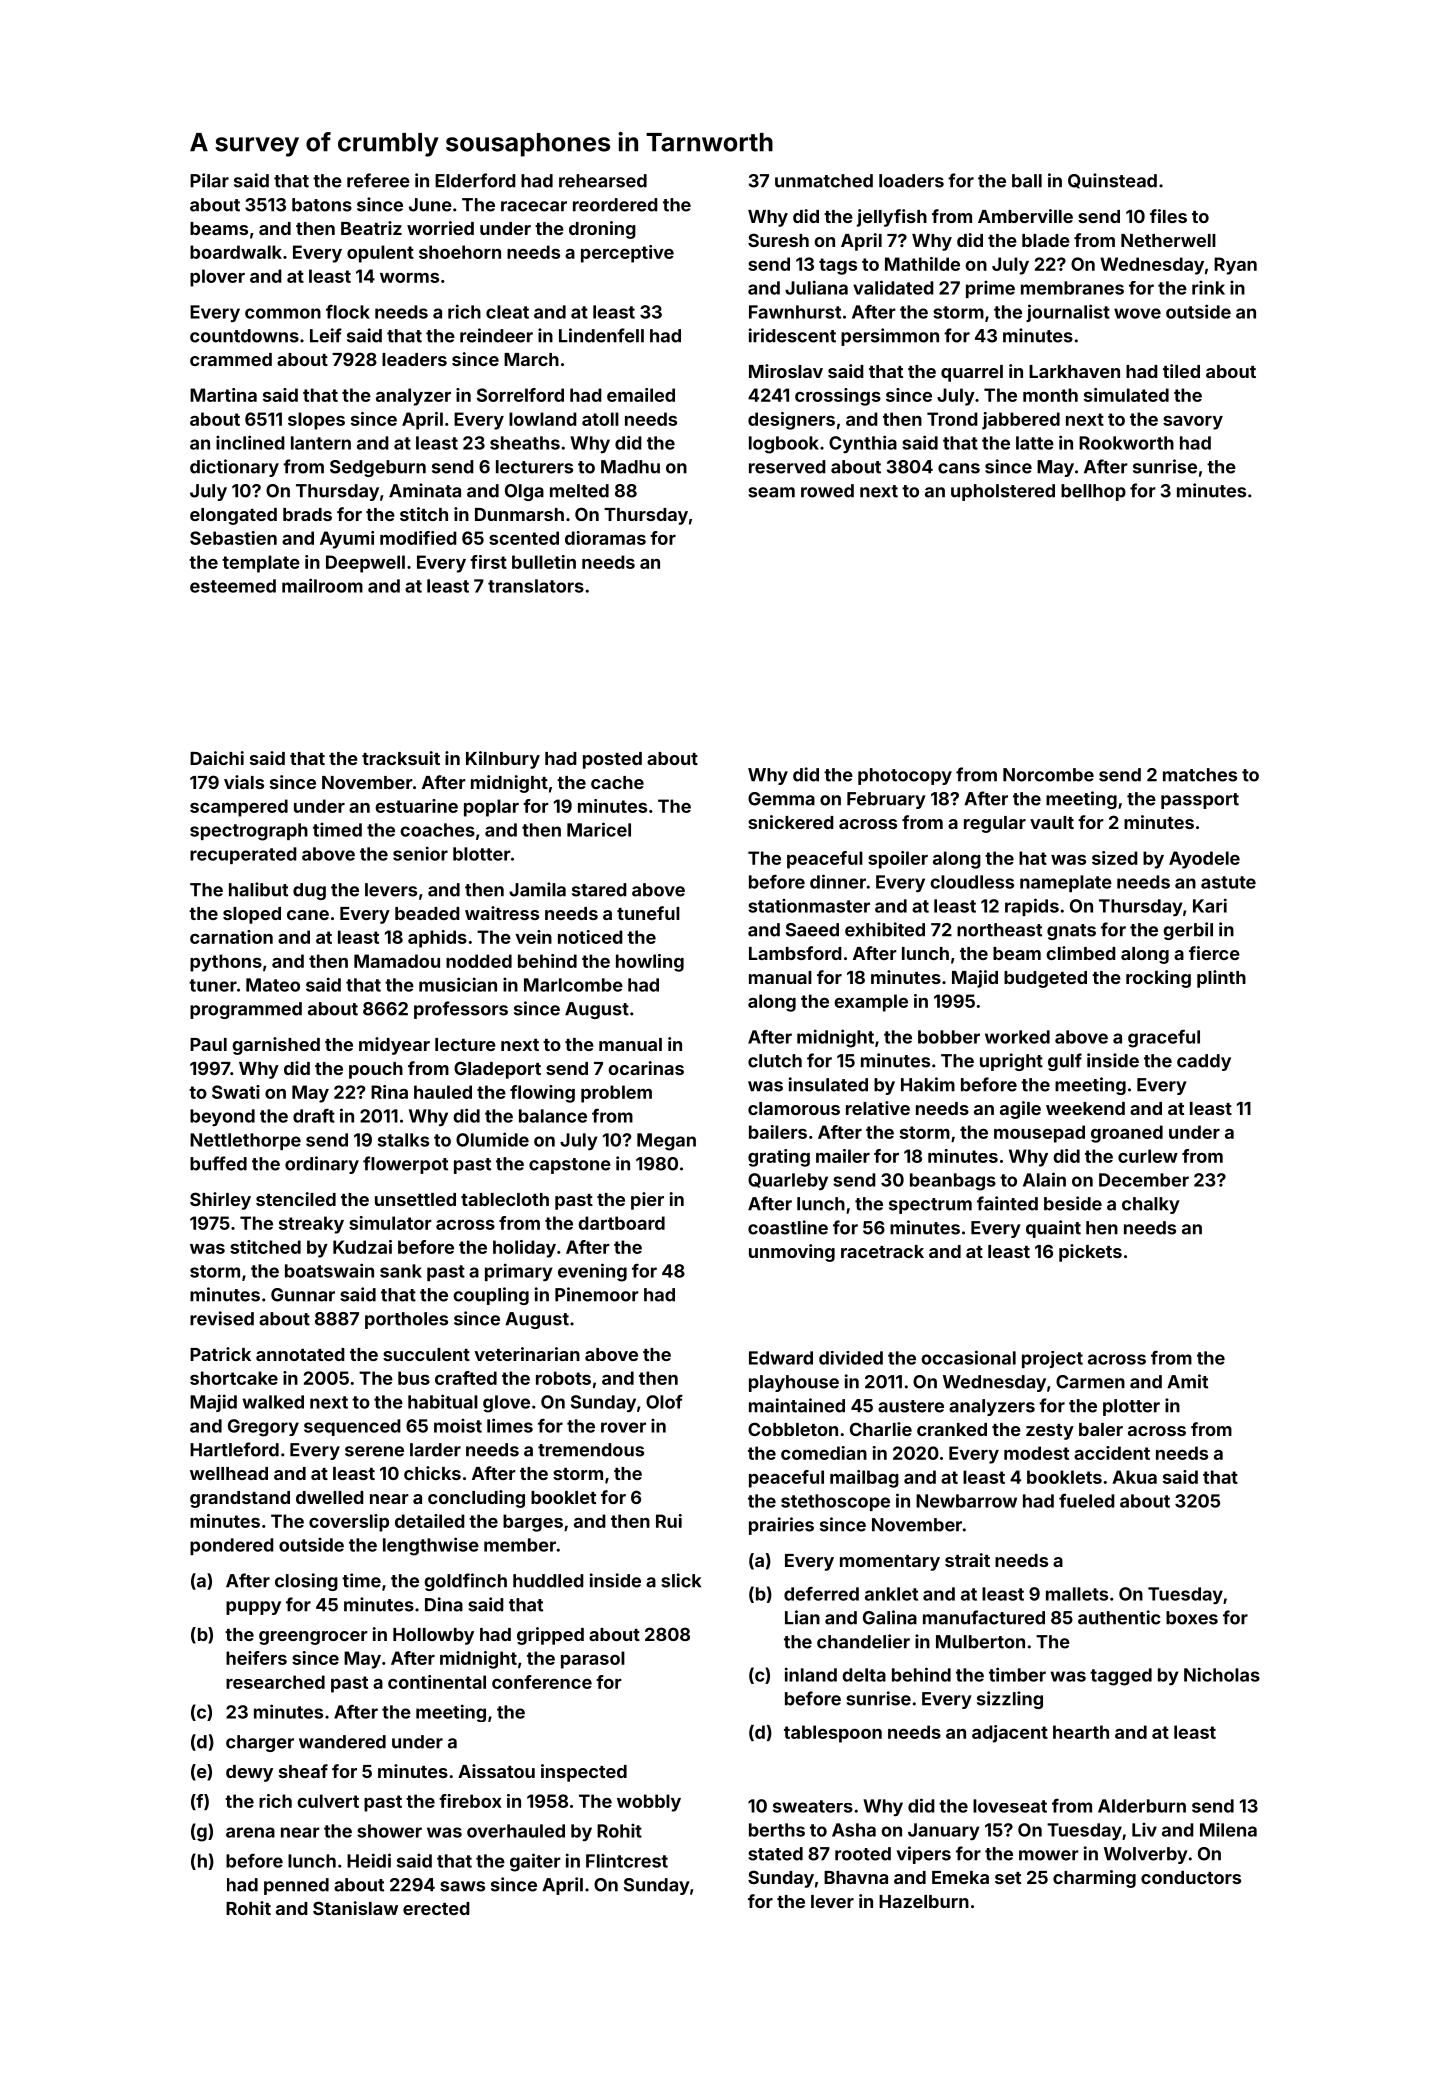  I want to click on robots, so click(563, 1378).
